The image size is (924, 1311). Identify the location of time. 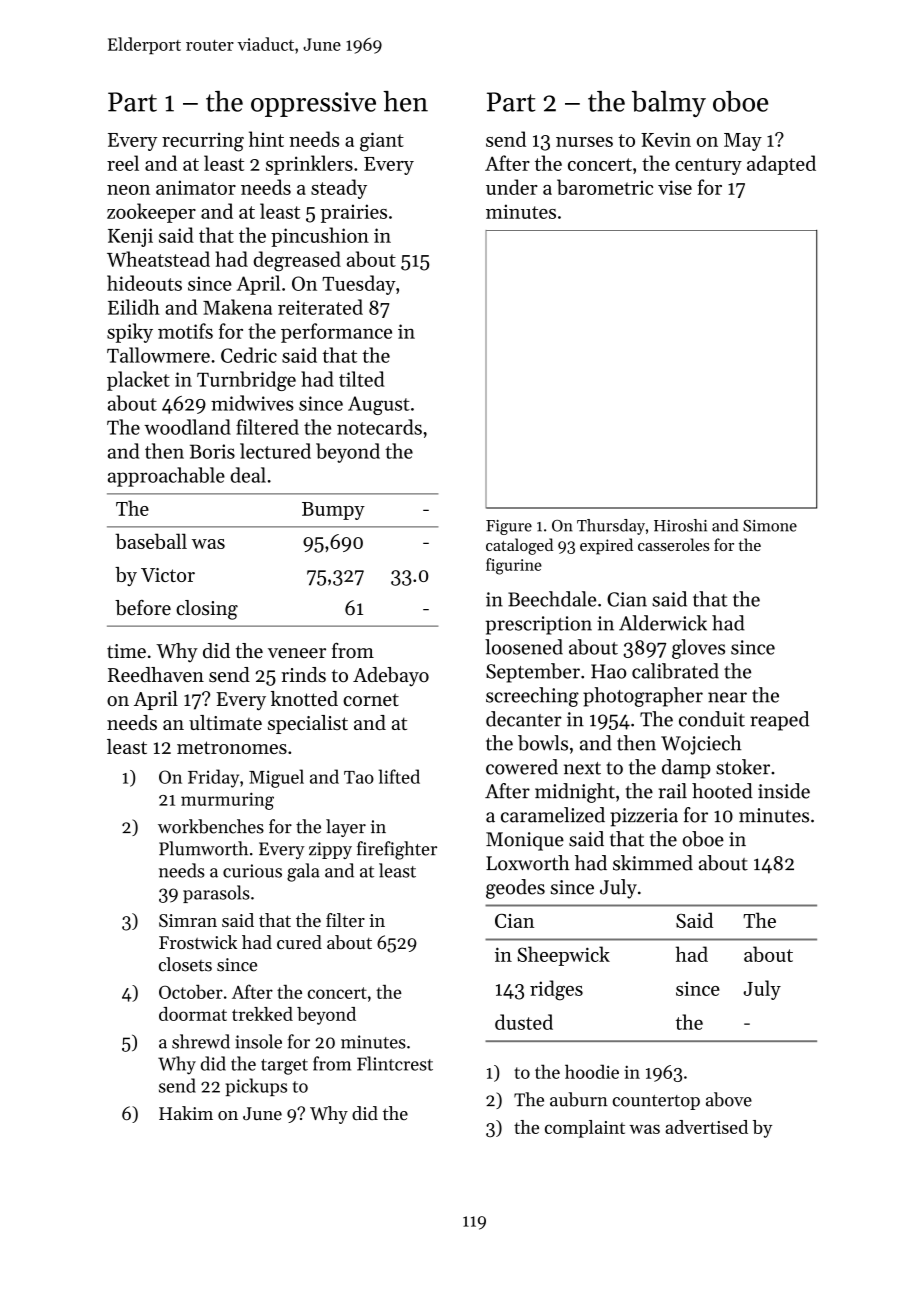
(126, 651).
